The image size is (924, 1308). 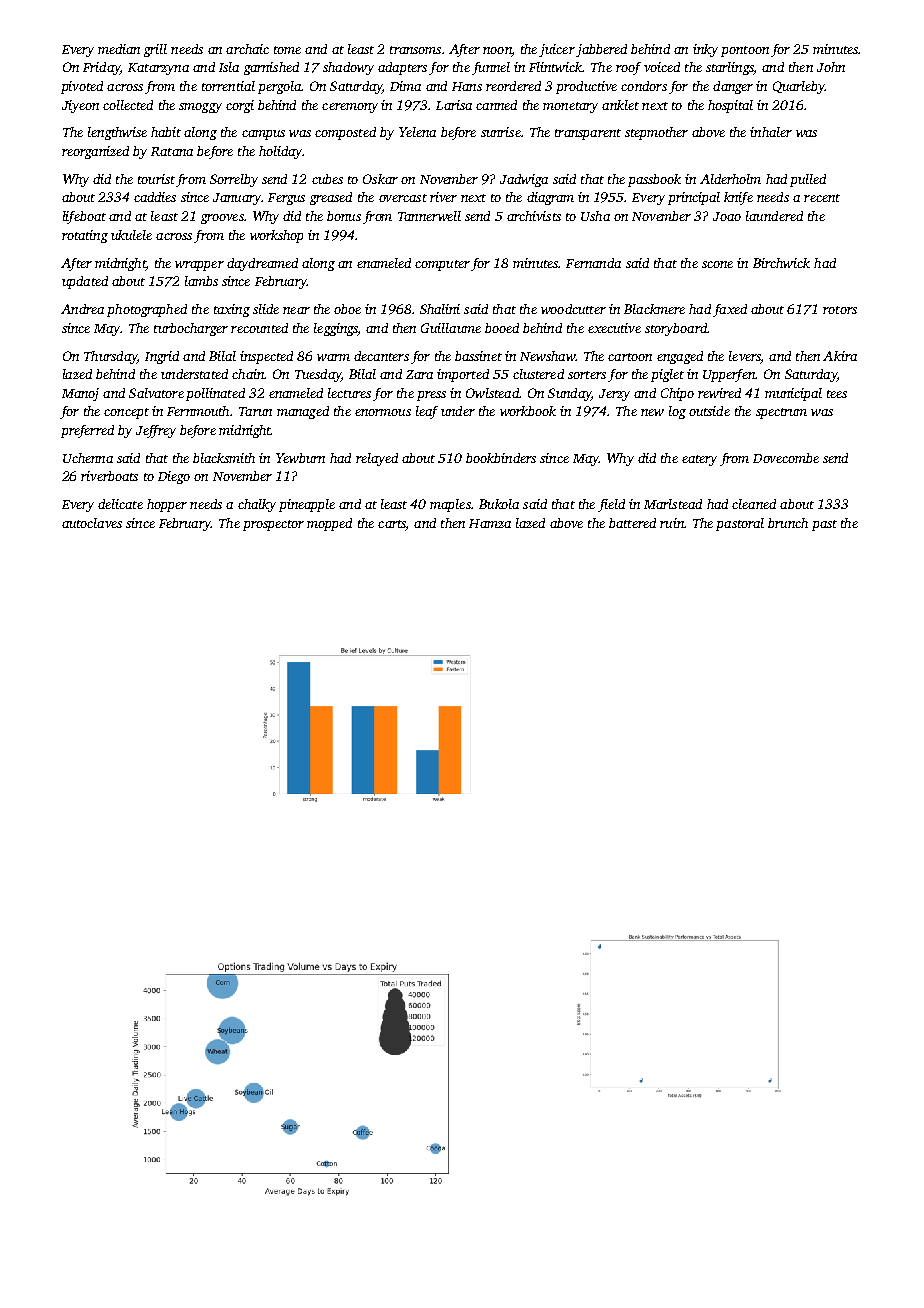 What do you see at coordinates (781, 413) in the screenshot?
I see `spectrum` at bounding box center [781, 413].
